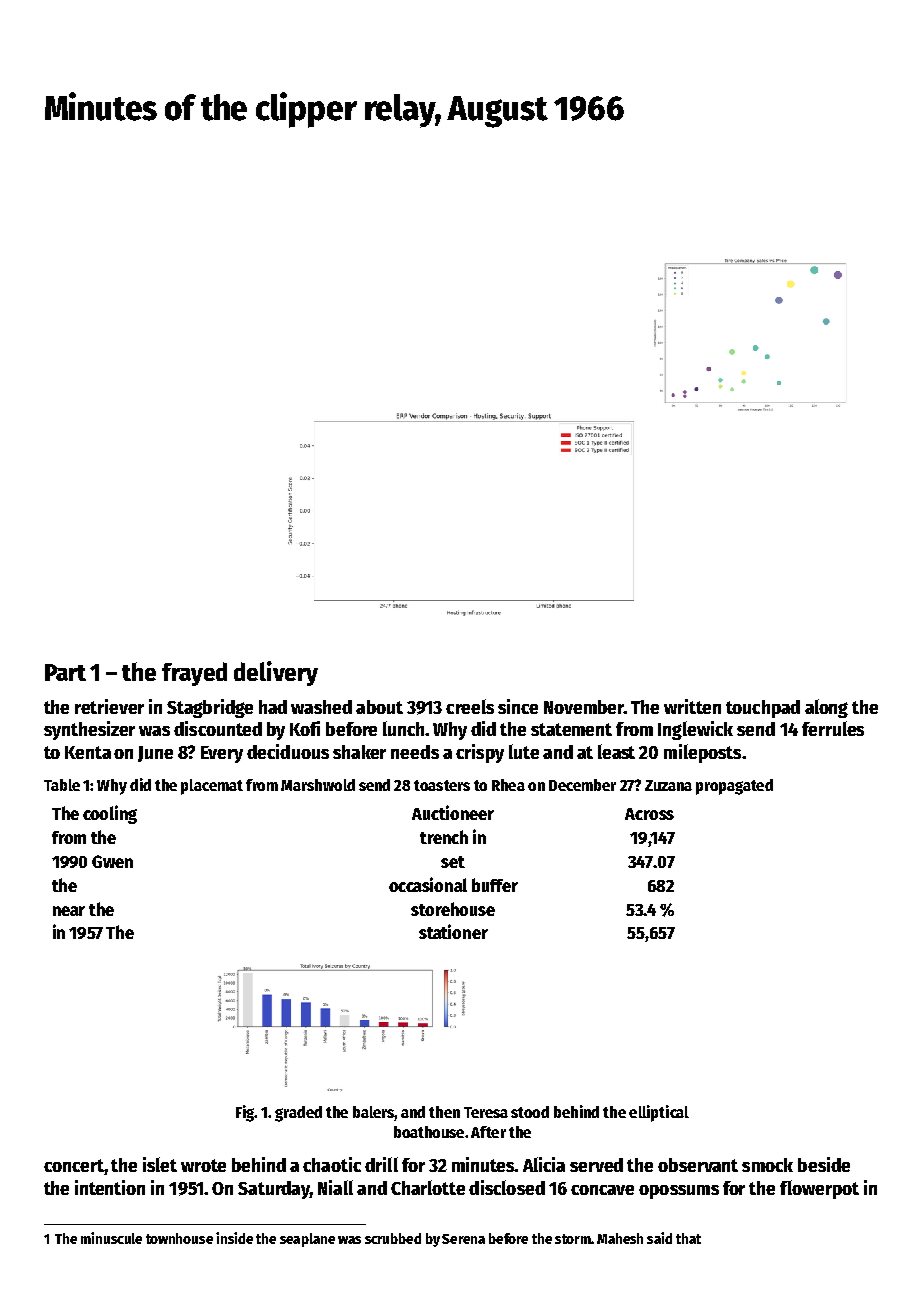 The width and height of the screenshot is (924, 1308). What do you see at coordinates (486, 1112) in the screenshot?
I see `Teresa` at bounding box center [486, 1112].
